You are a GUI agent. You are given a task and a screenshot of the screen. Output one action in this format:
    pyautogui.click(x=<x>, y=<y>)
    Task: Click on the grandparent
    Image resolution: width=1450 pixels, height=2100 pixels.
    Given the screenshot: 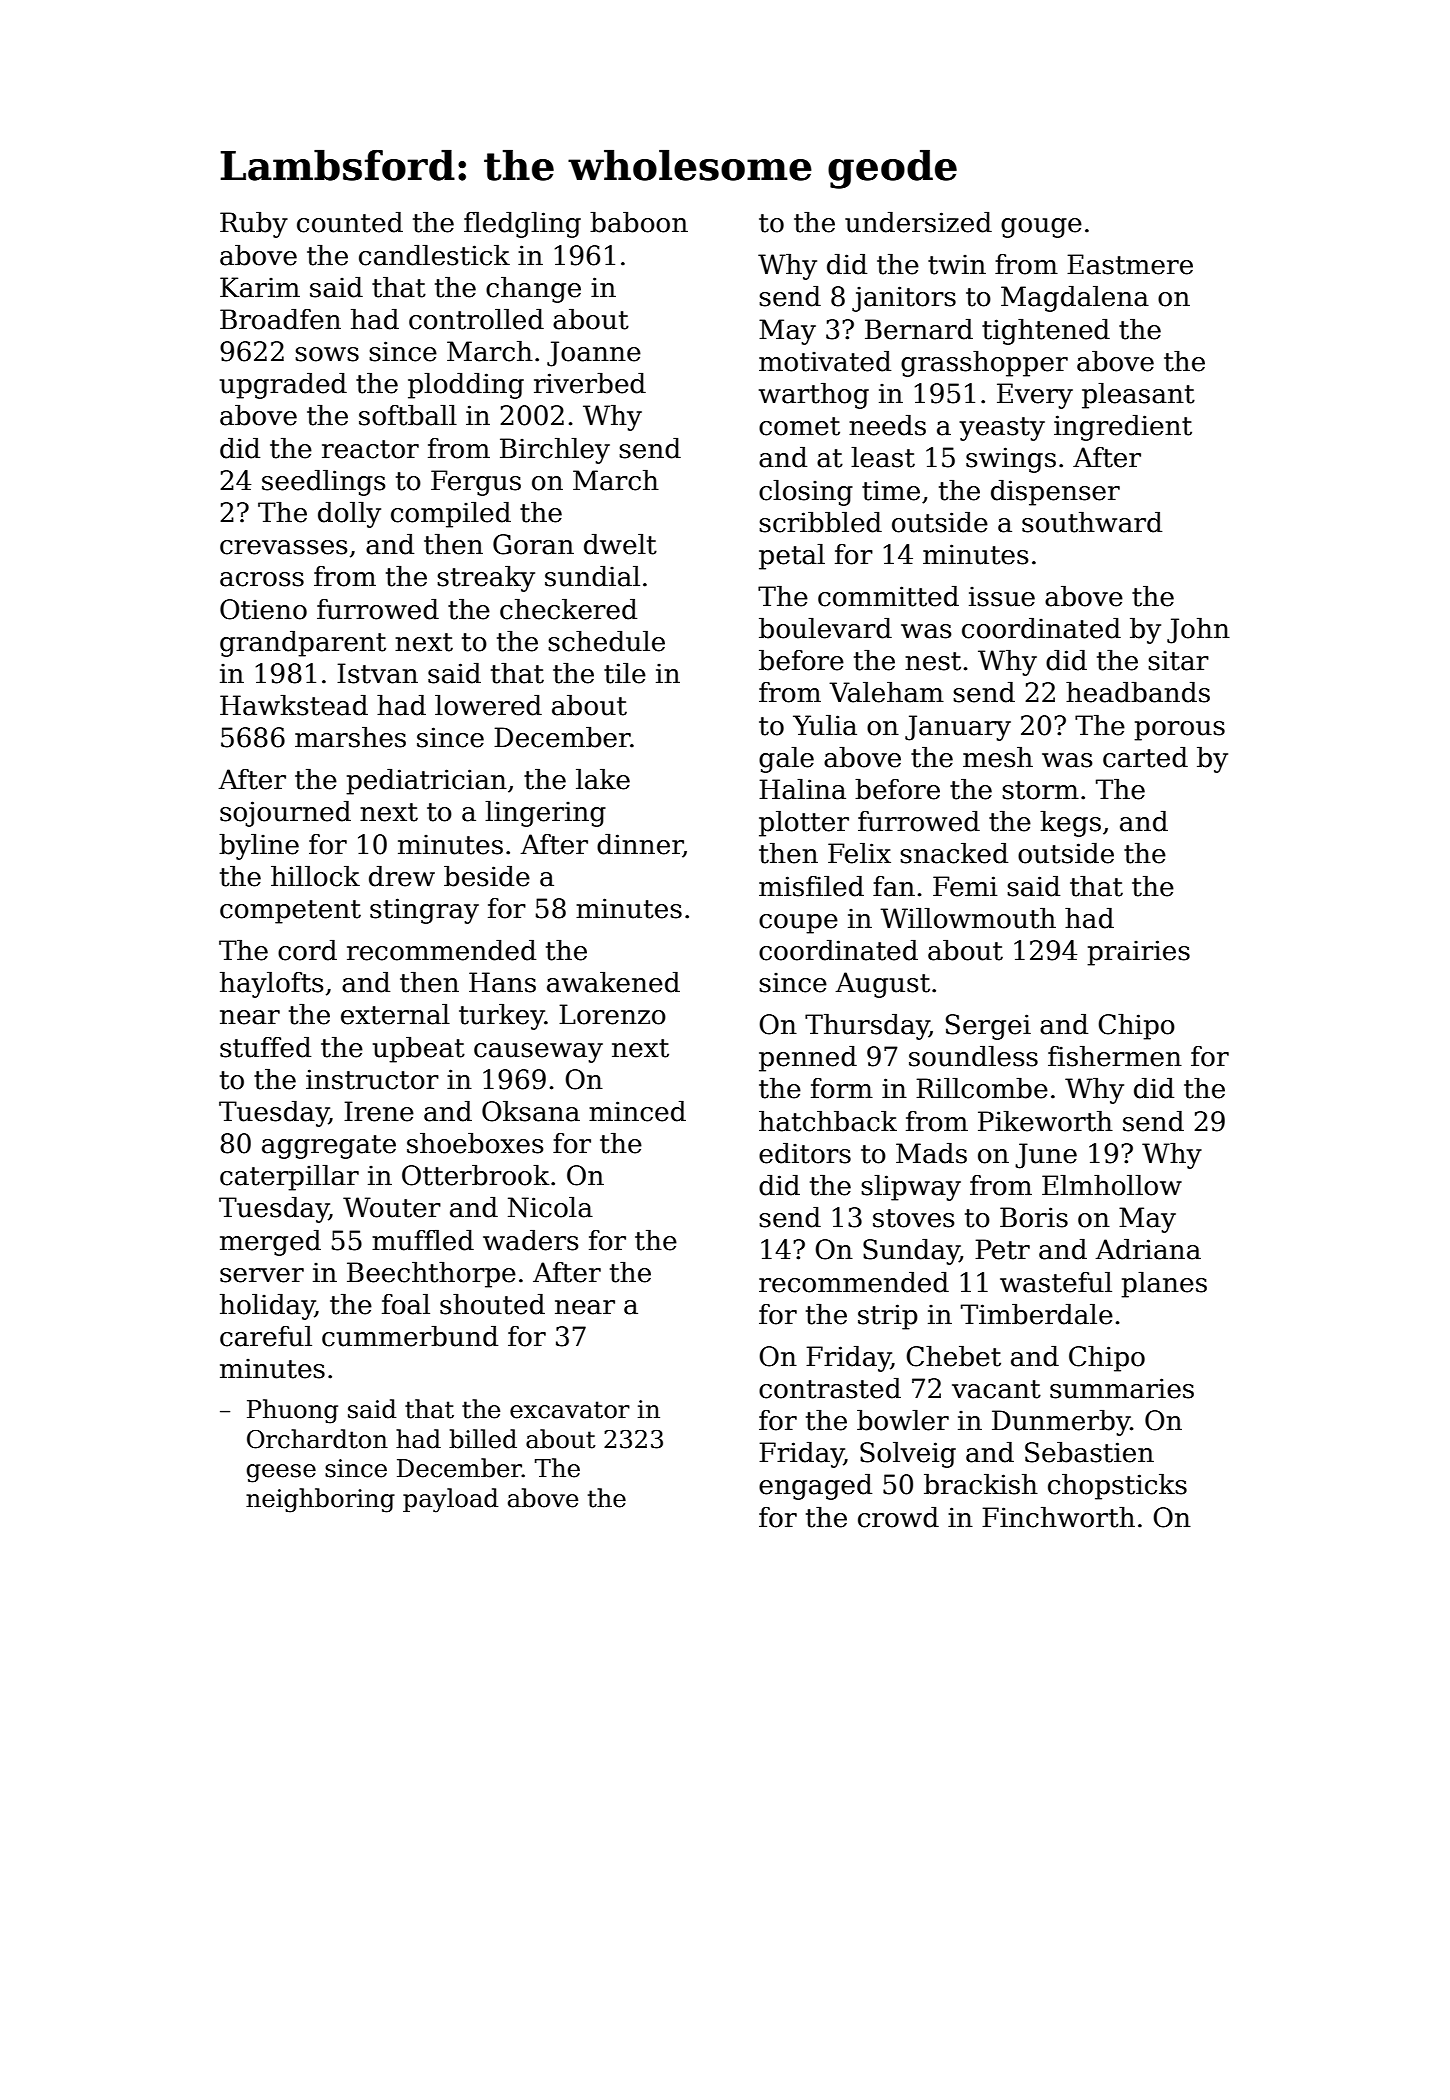 What is the action you would take?
    pyautogui.click(x=303, y=644)
